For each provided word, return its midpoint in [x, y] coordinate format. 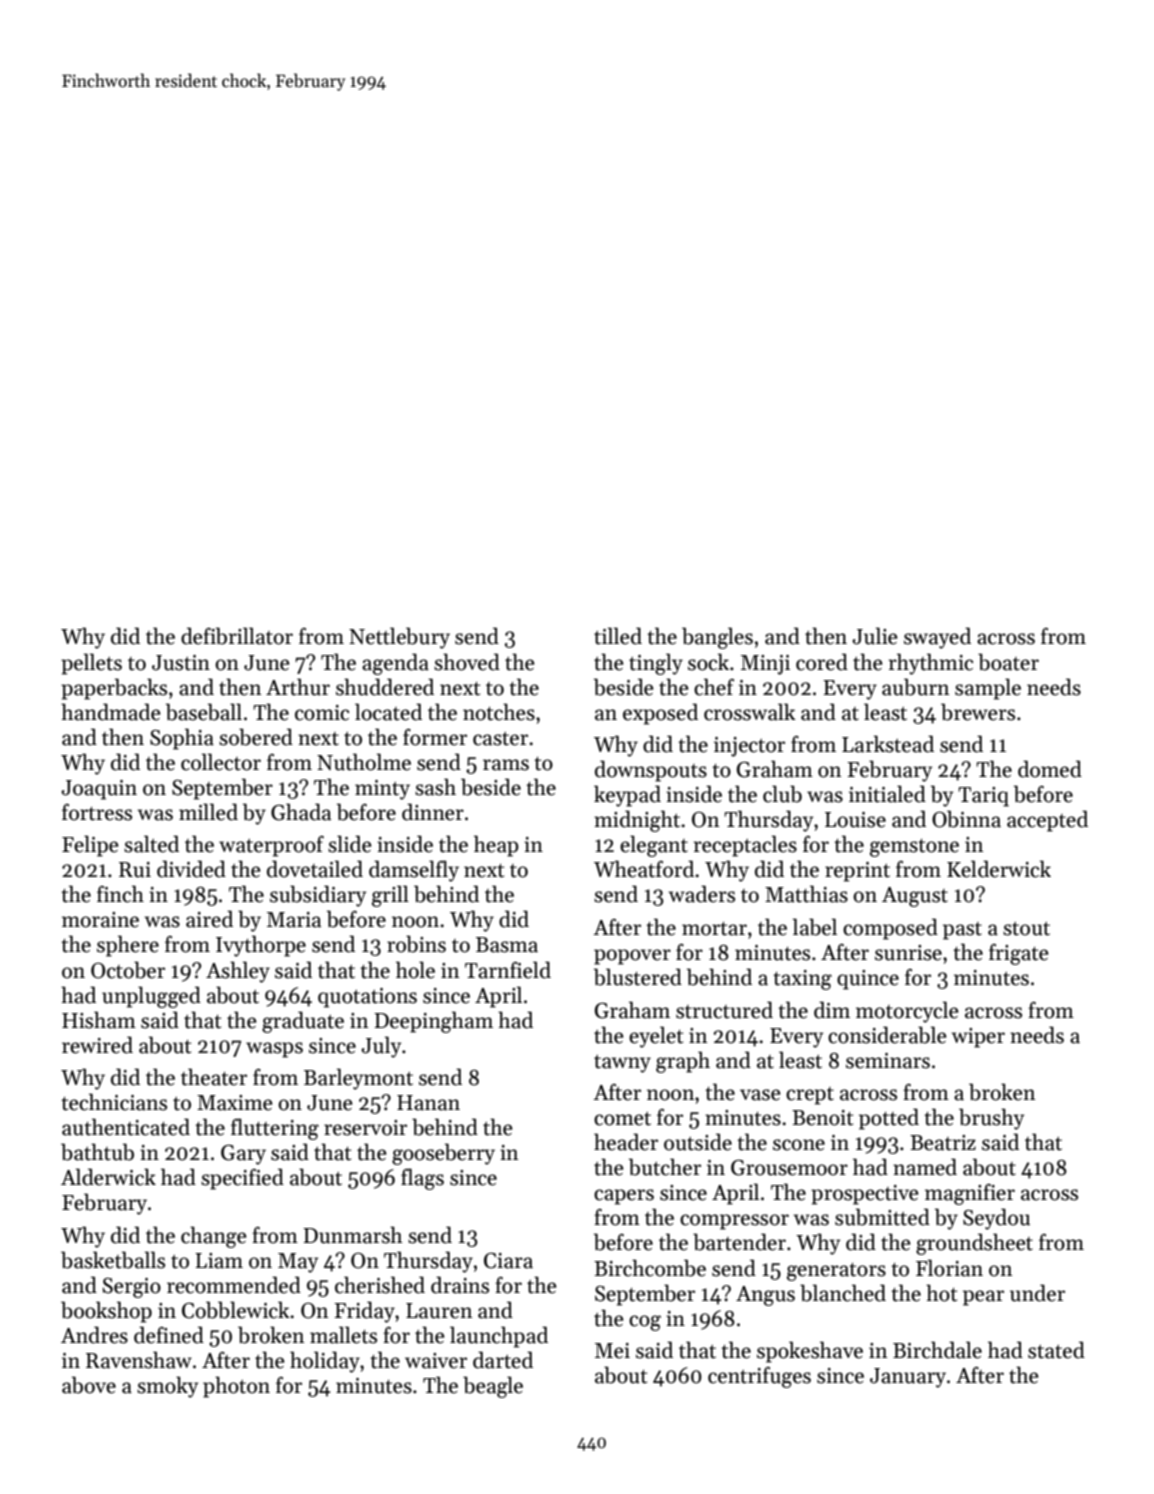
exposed [660, 714]
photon [236, 1387]
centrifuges [759, 1377]
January [908, 1378]
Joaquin [99, 790]
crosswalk [750, 712]
